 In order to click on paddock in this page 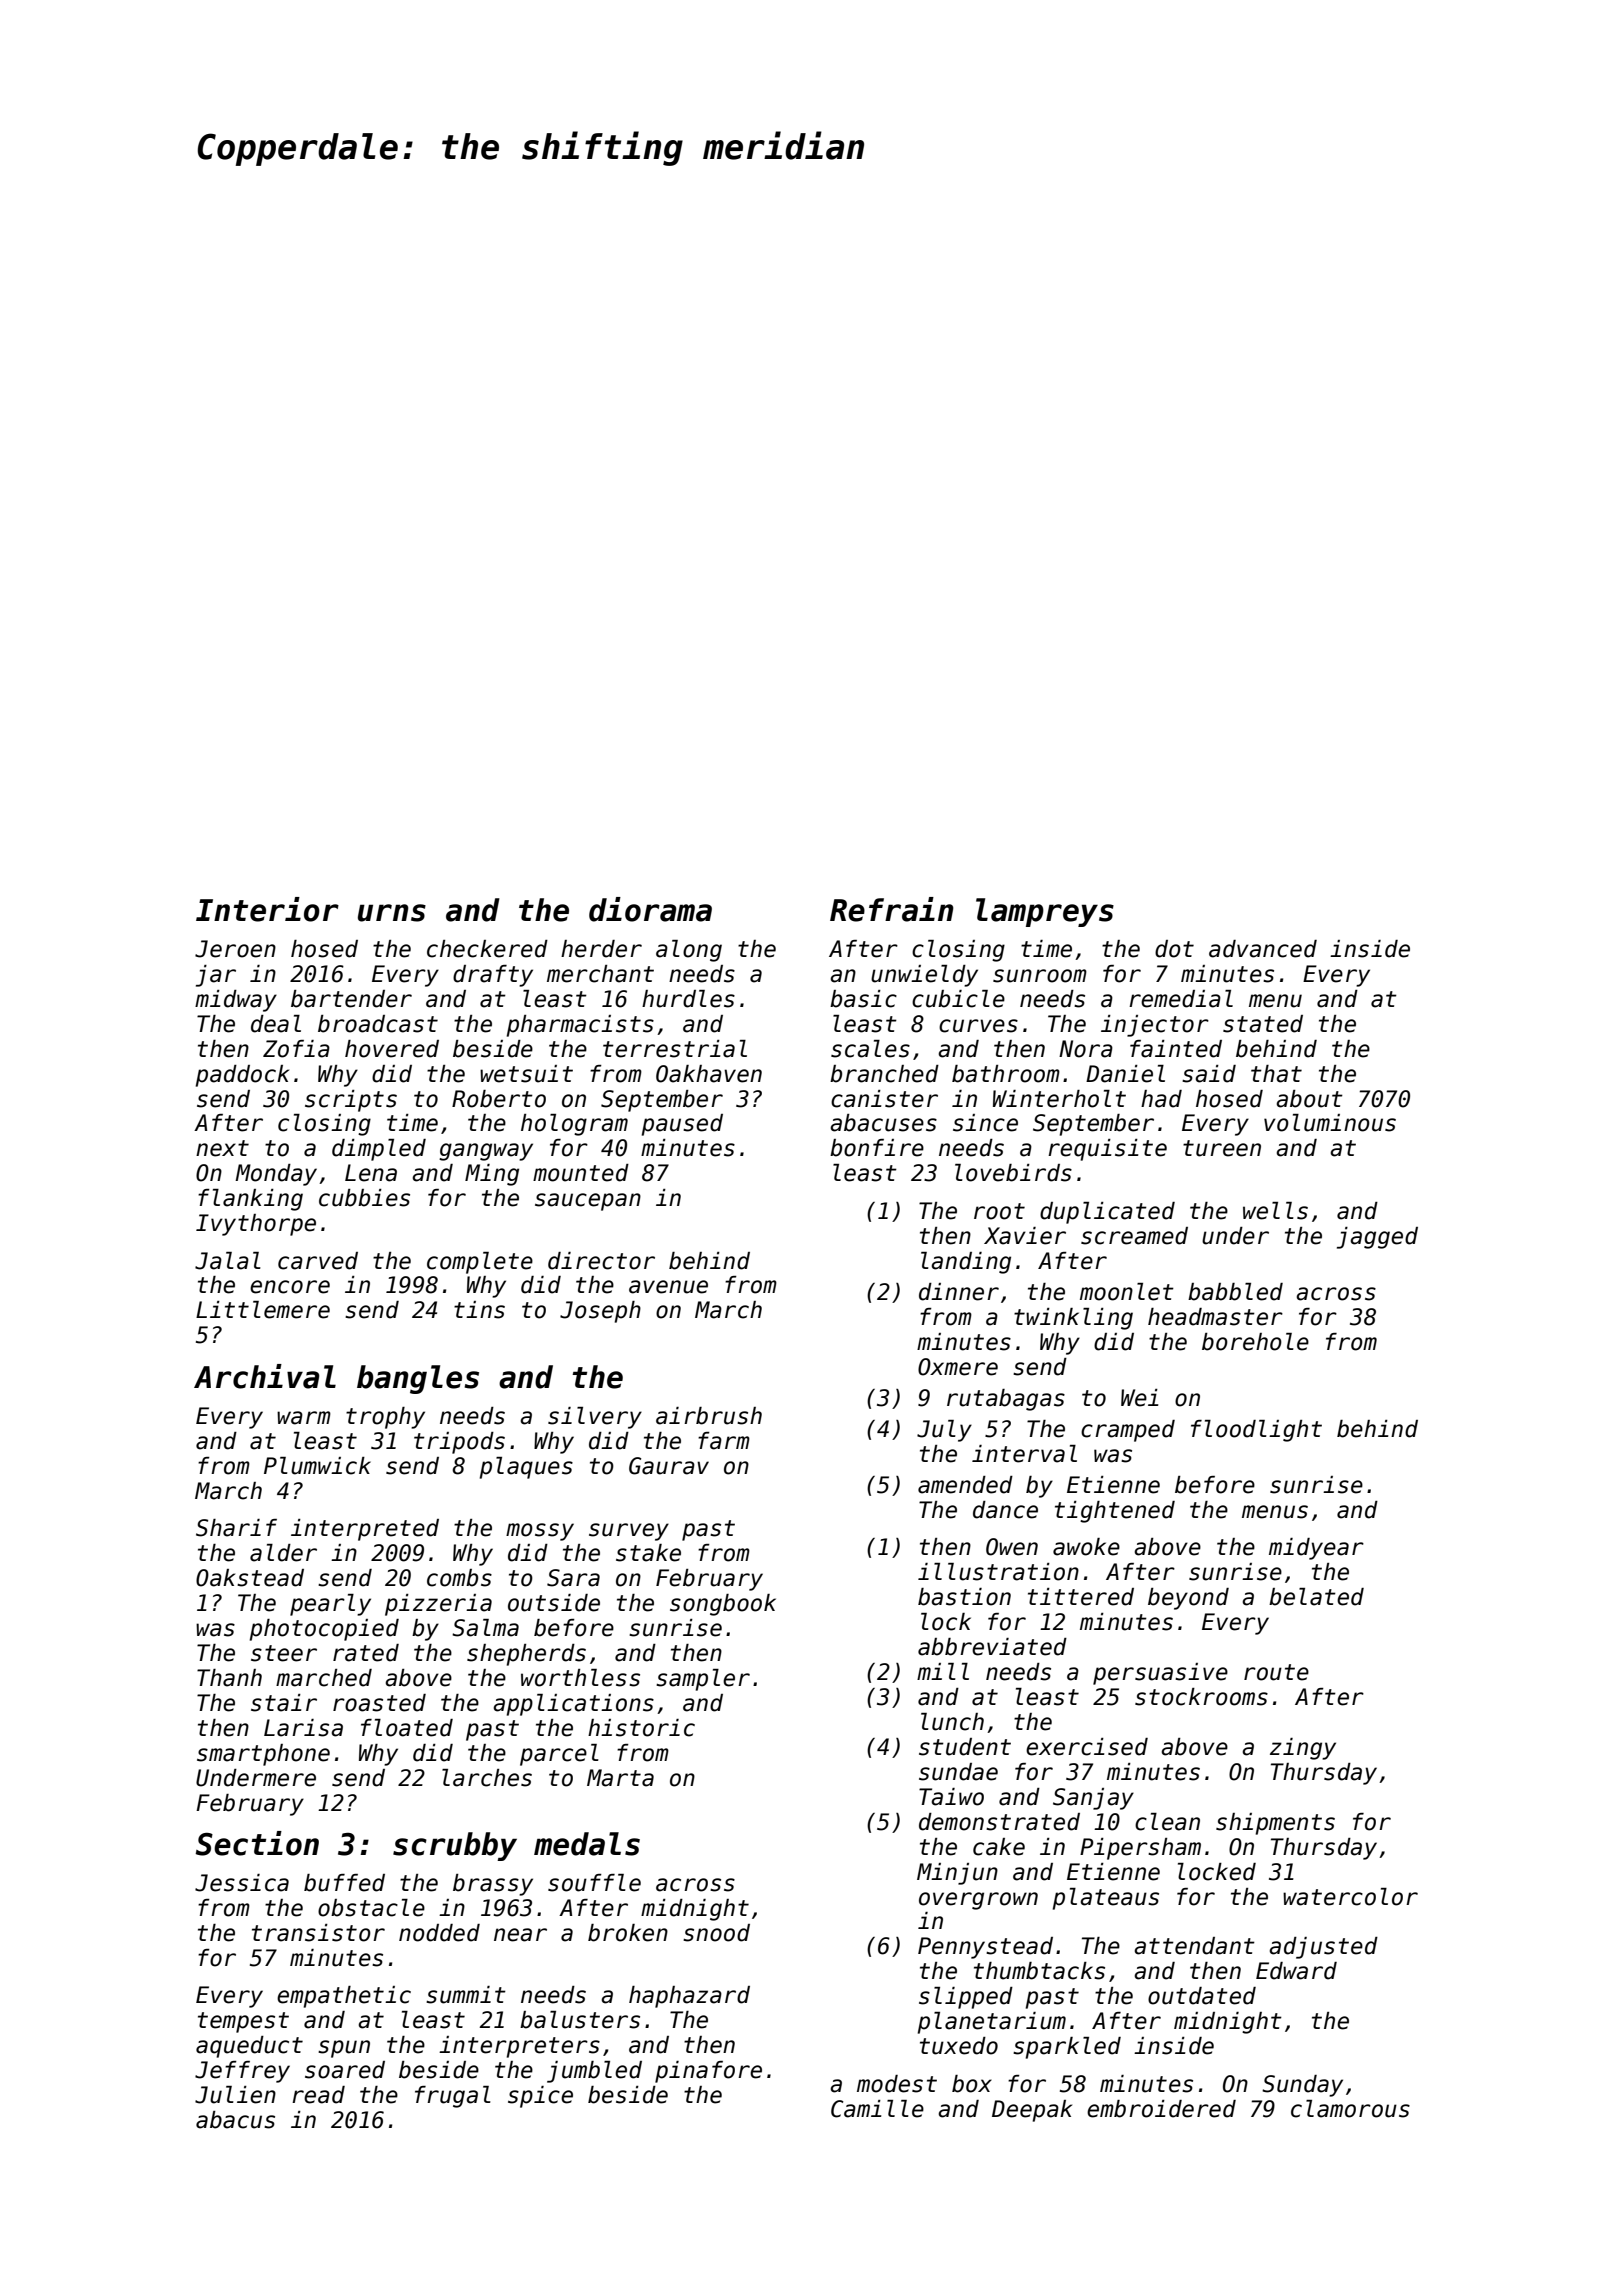, I will do `click(242, 1076)`.
